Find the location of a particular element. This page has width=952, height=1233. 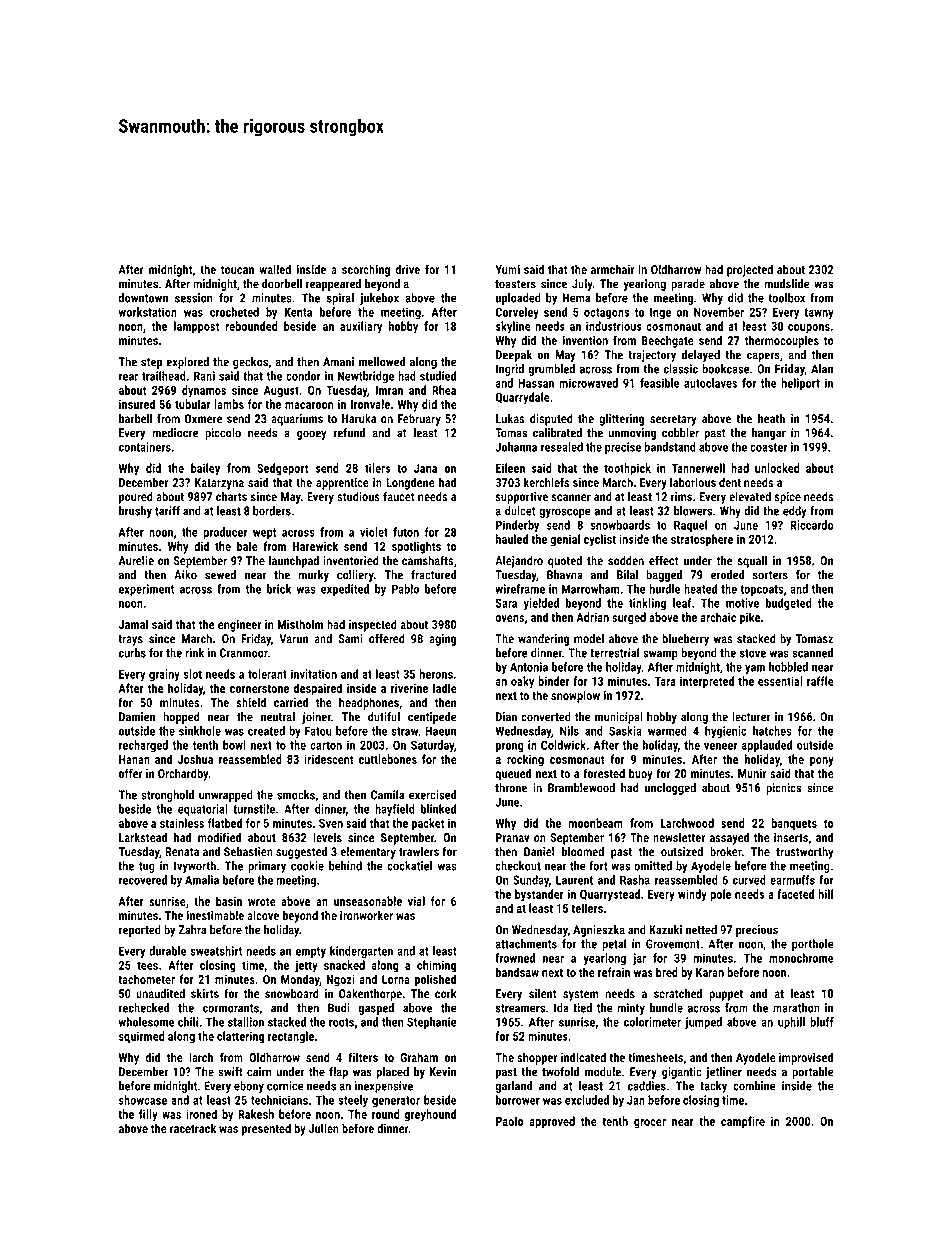

broker is located at coordinates (726, 851).
